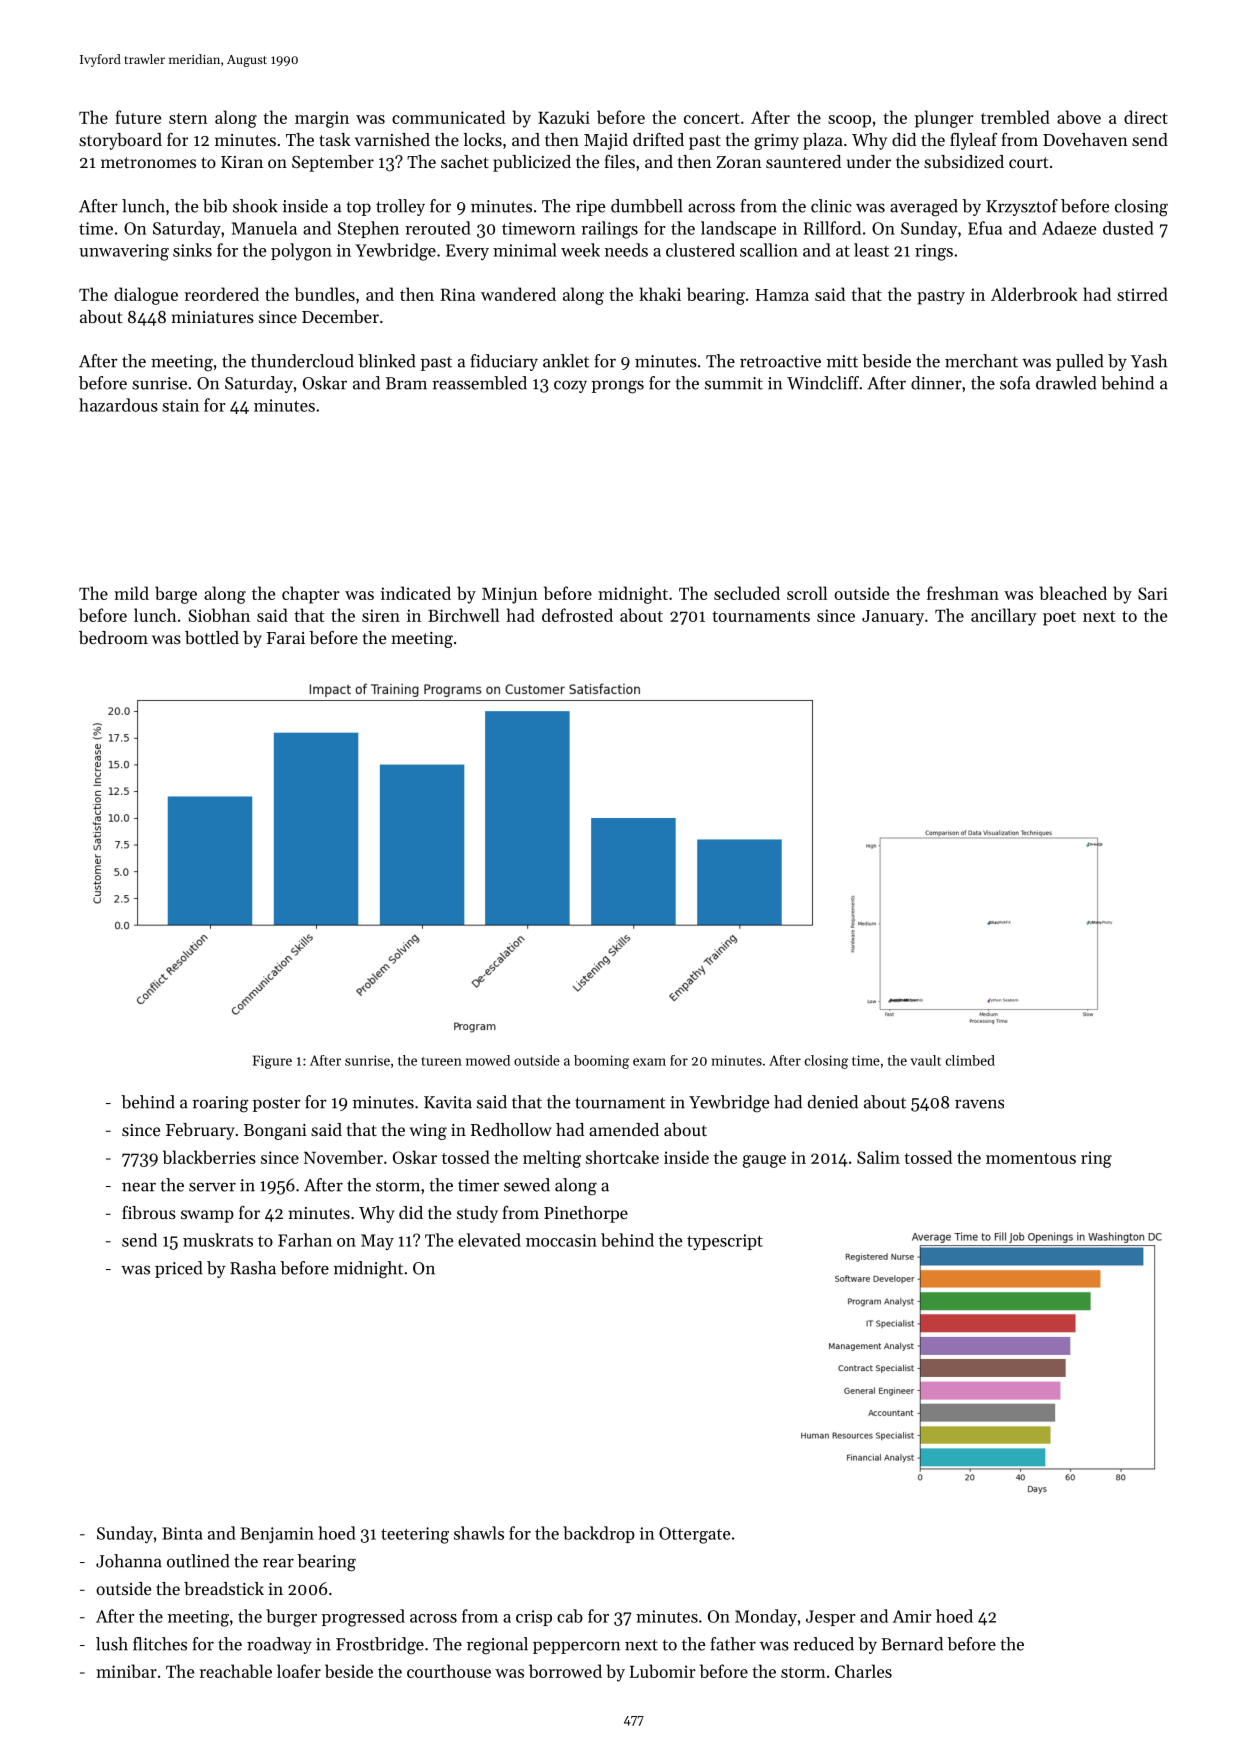 This screenshot has width=1247, height=1764. Describe the element at coordinates (118, 405) in the screenshot. I see `hazardous` at that location.
